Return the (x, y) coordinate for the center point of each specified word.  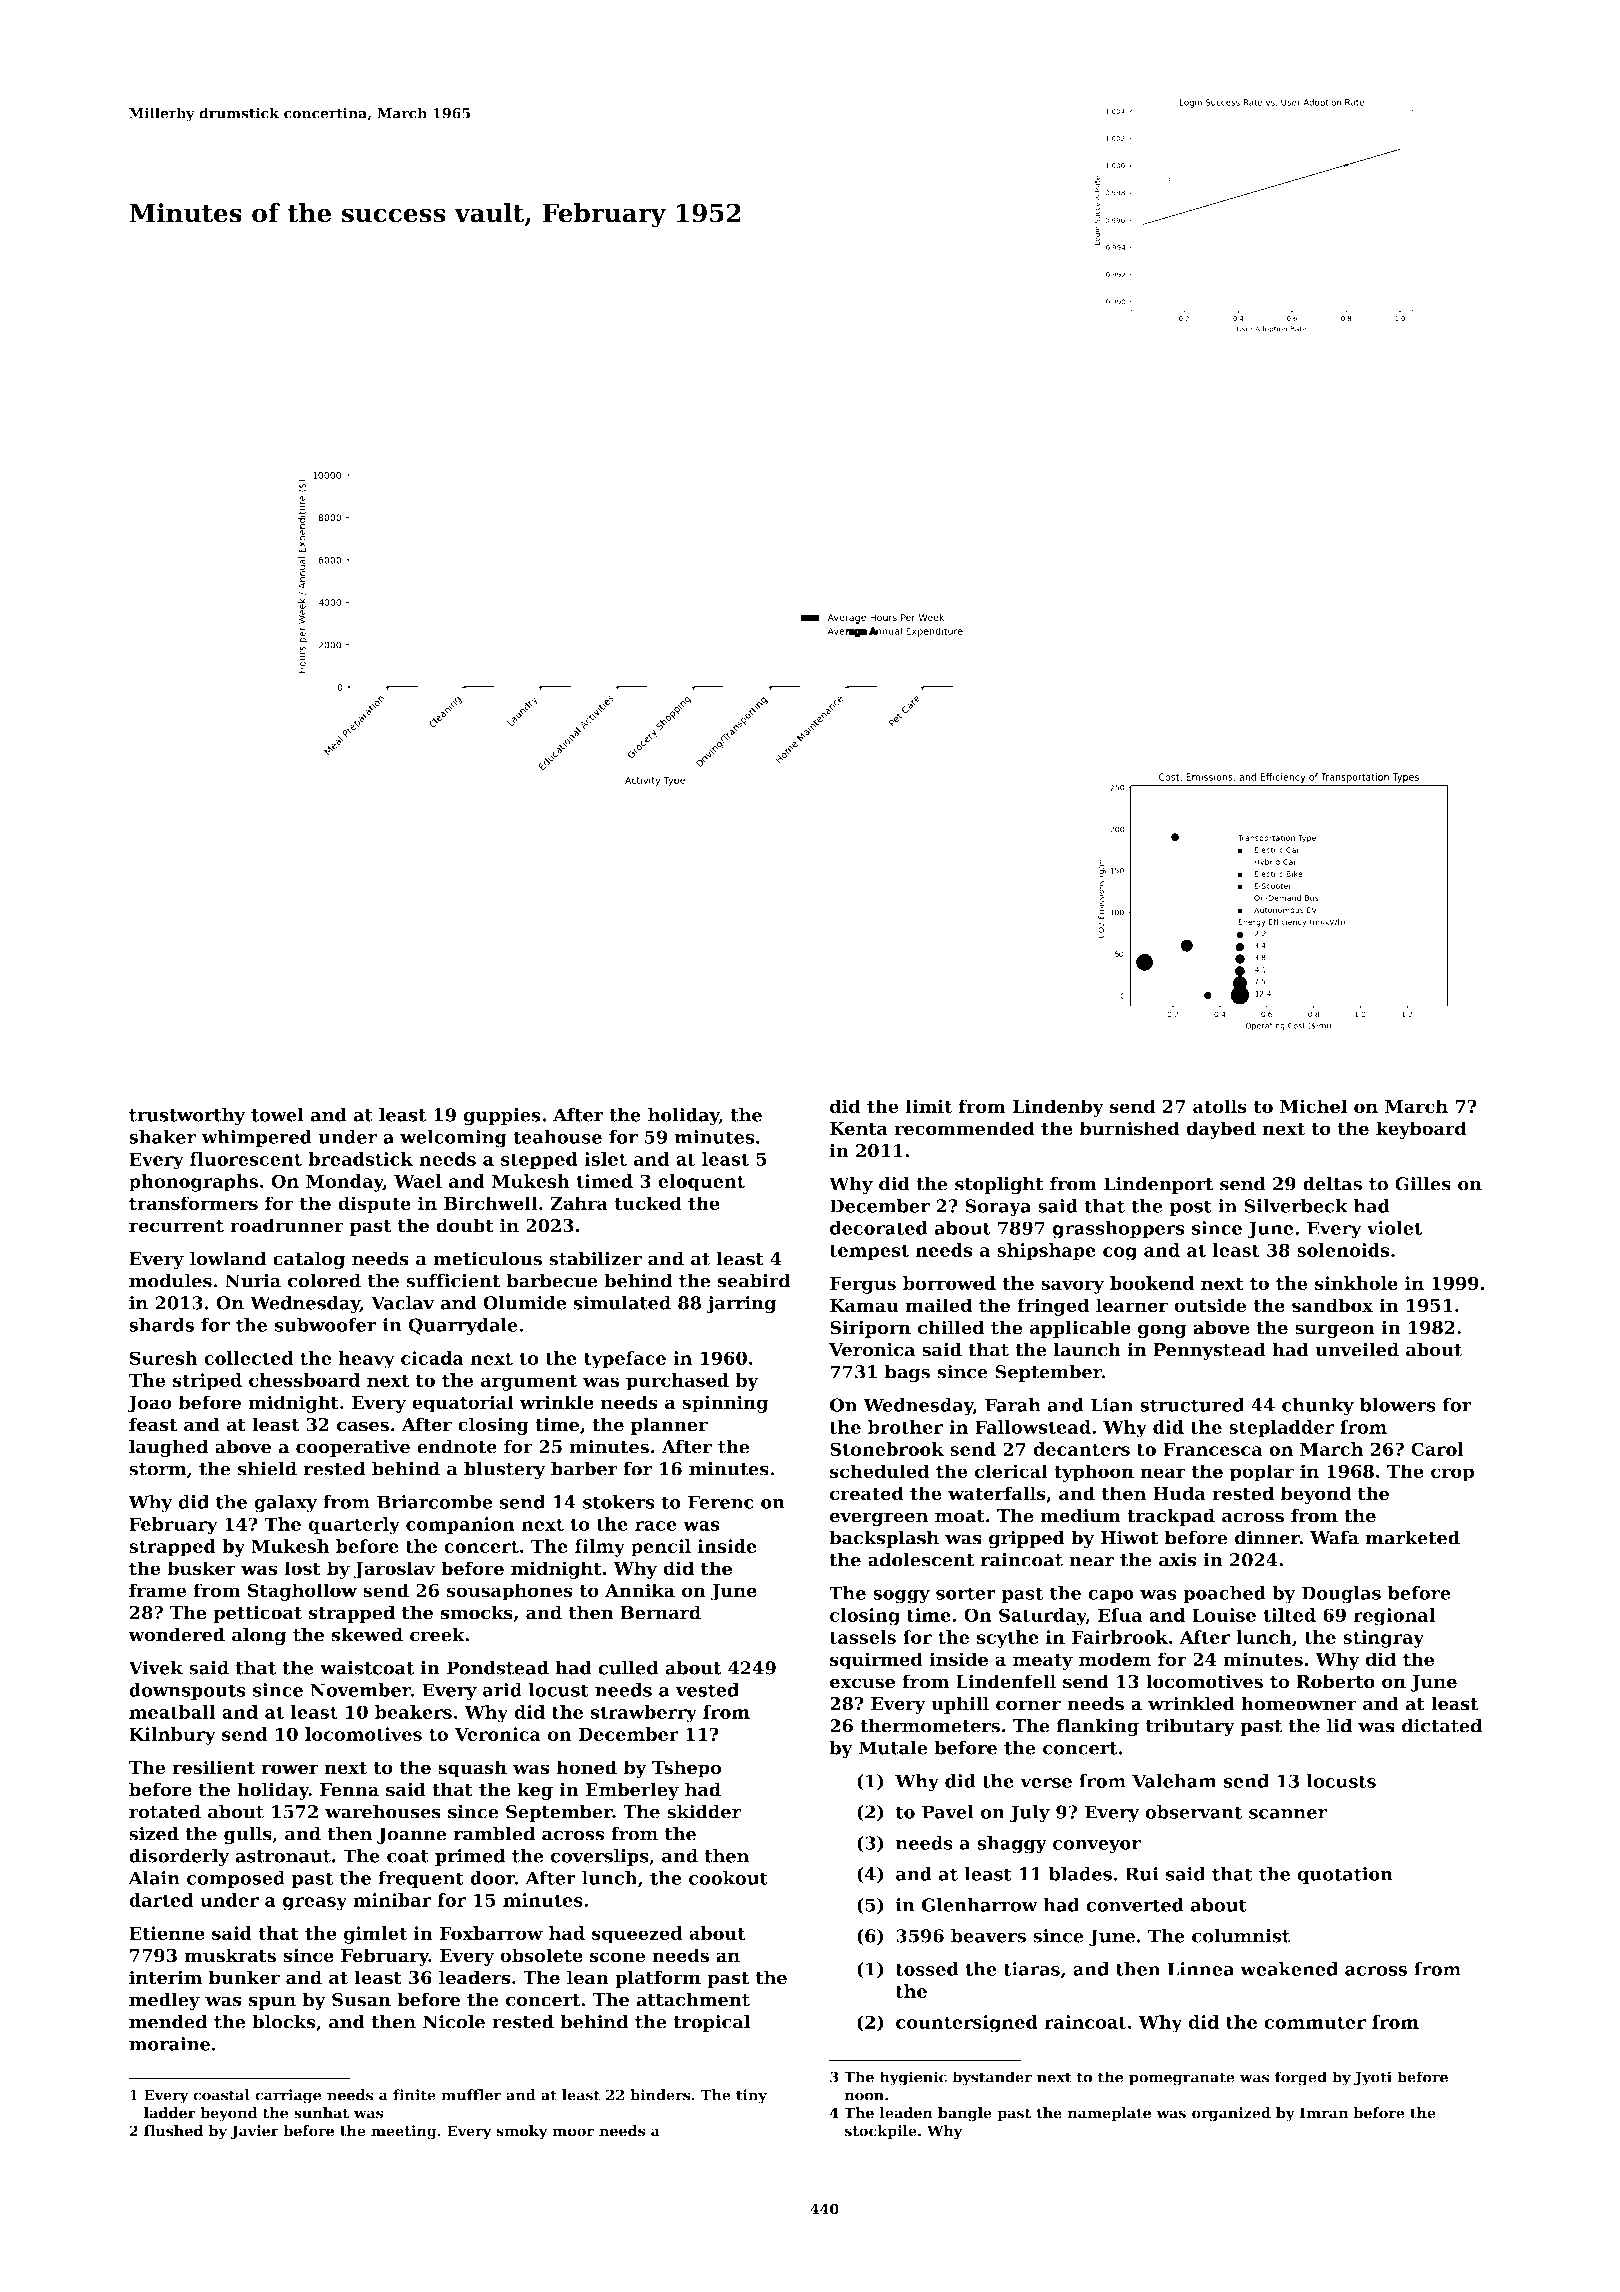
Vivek (156, 1668)
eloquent (701, 1183)
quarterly (354, 1526)
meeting (404, 2132)
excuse (862, 1683)
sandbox (1332, 1305)
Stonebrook (887, 1449)
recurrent (176, 1226)
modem (1115, 1659)
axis (1178, 1560)
